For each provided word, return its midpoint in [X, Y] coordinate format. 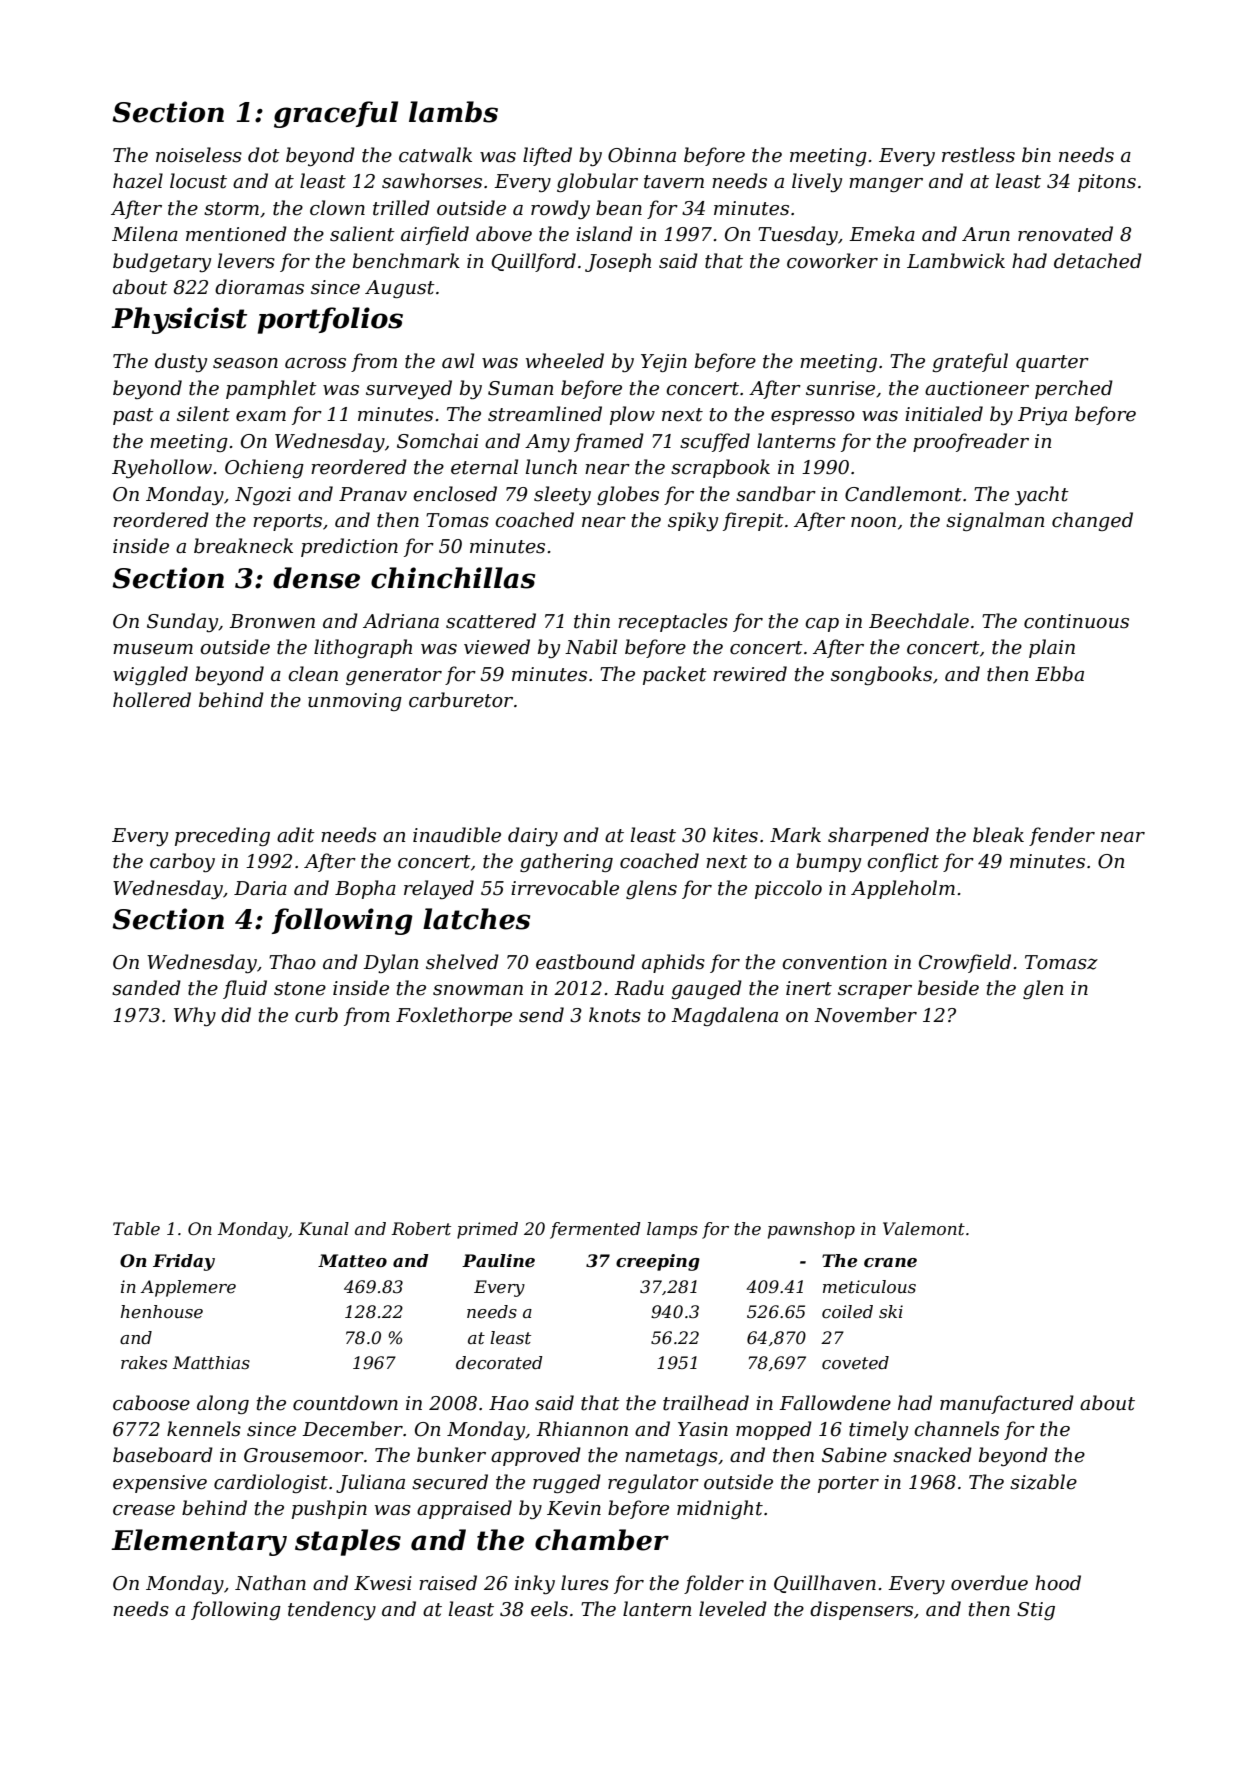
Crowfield [965, 963]
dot [264, 155]
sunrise [840, 388]
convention [834, 962]
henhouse [162, 1312]
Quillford [533, 262]
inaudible [457, 835]
